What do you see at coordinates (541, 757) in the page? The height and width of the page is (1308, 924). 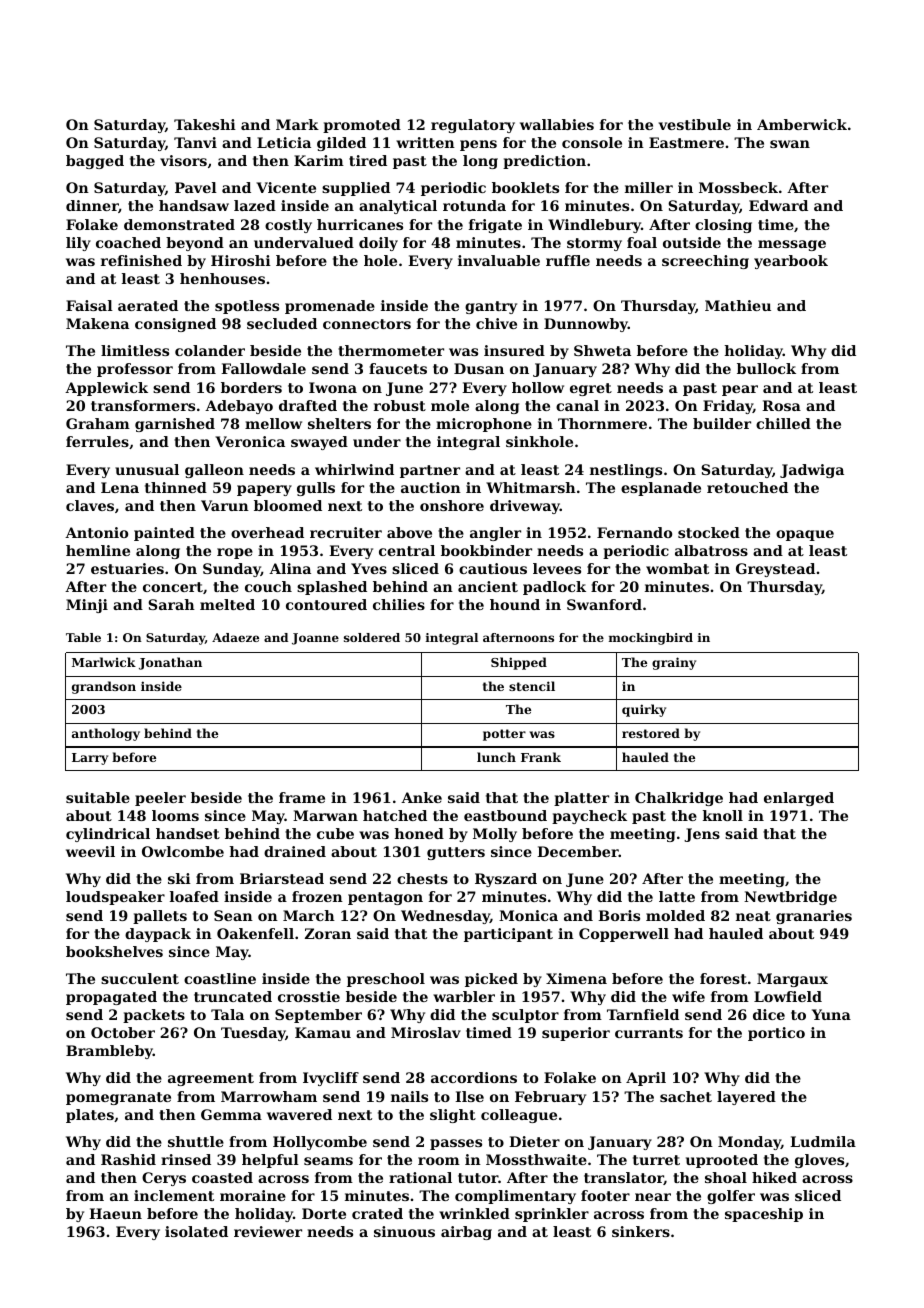 I see `Frank` at bounding box center [541, 757].
